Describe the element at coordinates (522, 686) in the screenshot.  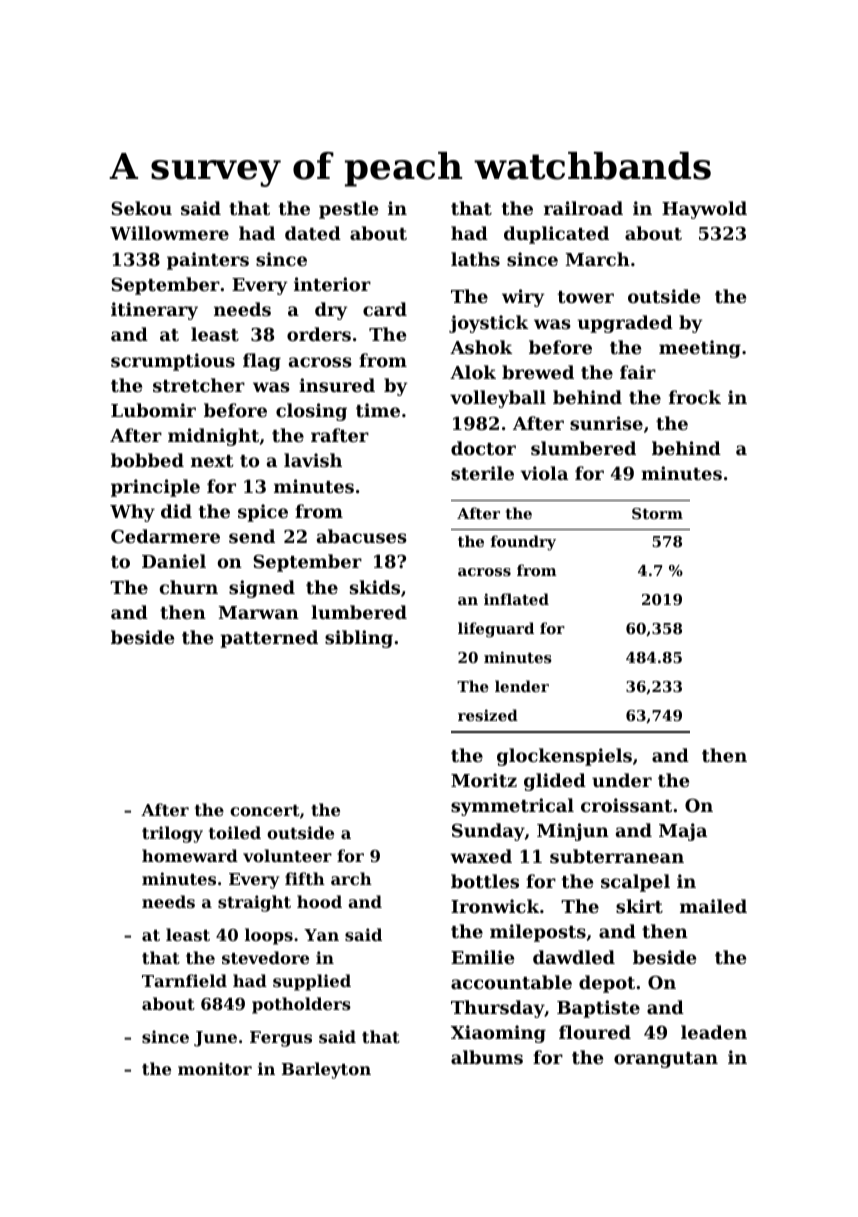
I see `lender` at that location.
